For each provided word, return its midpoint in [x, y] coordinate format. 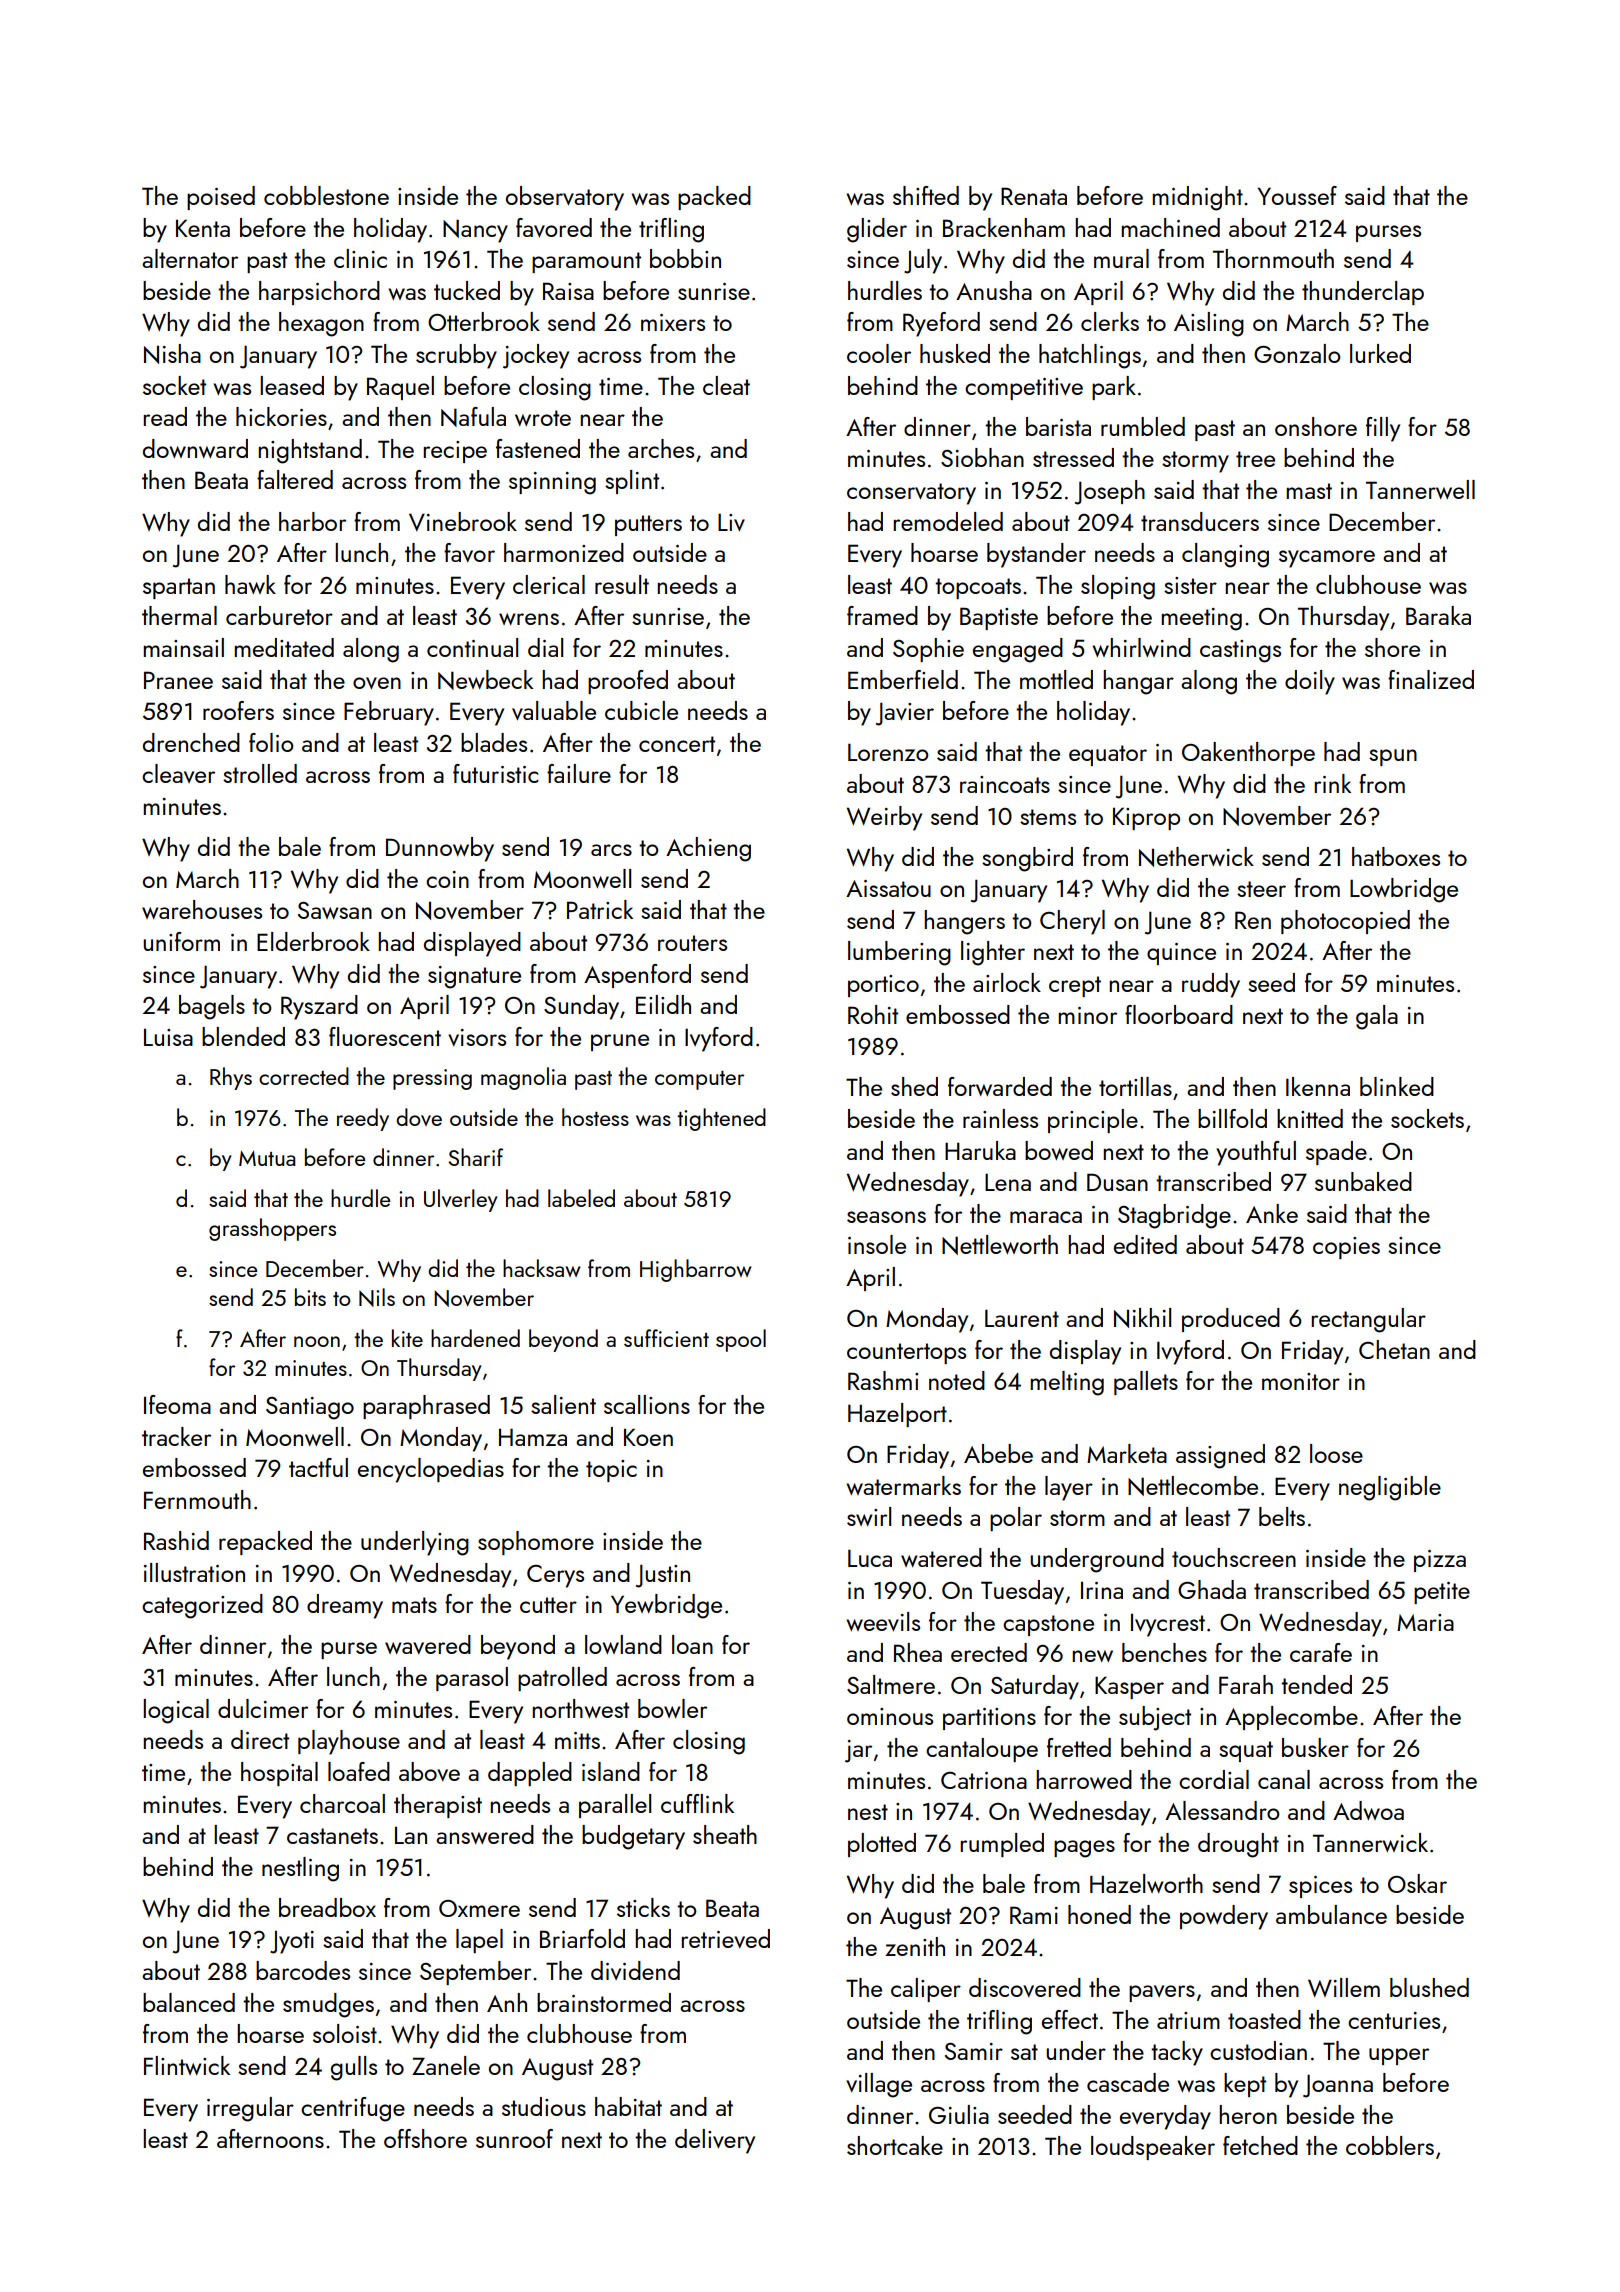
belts [1282, 1516]
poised [221, 198]
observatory [565, 198]
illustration [194, 1572]
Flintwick [187, 2065]
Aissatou [888, 888]
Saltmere [891, 1684]
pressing [432, 1079]
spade [1336, 1153]
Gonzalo [1297, 353]
